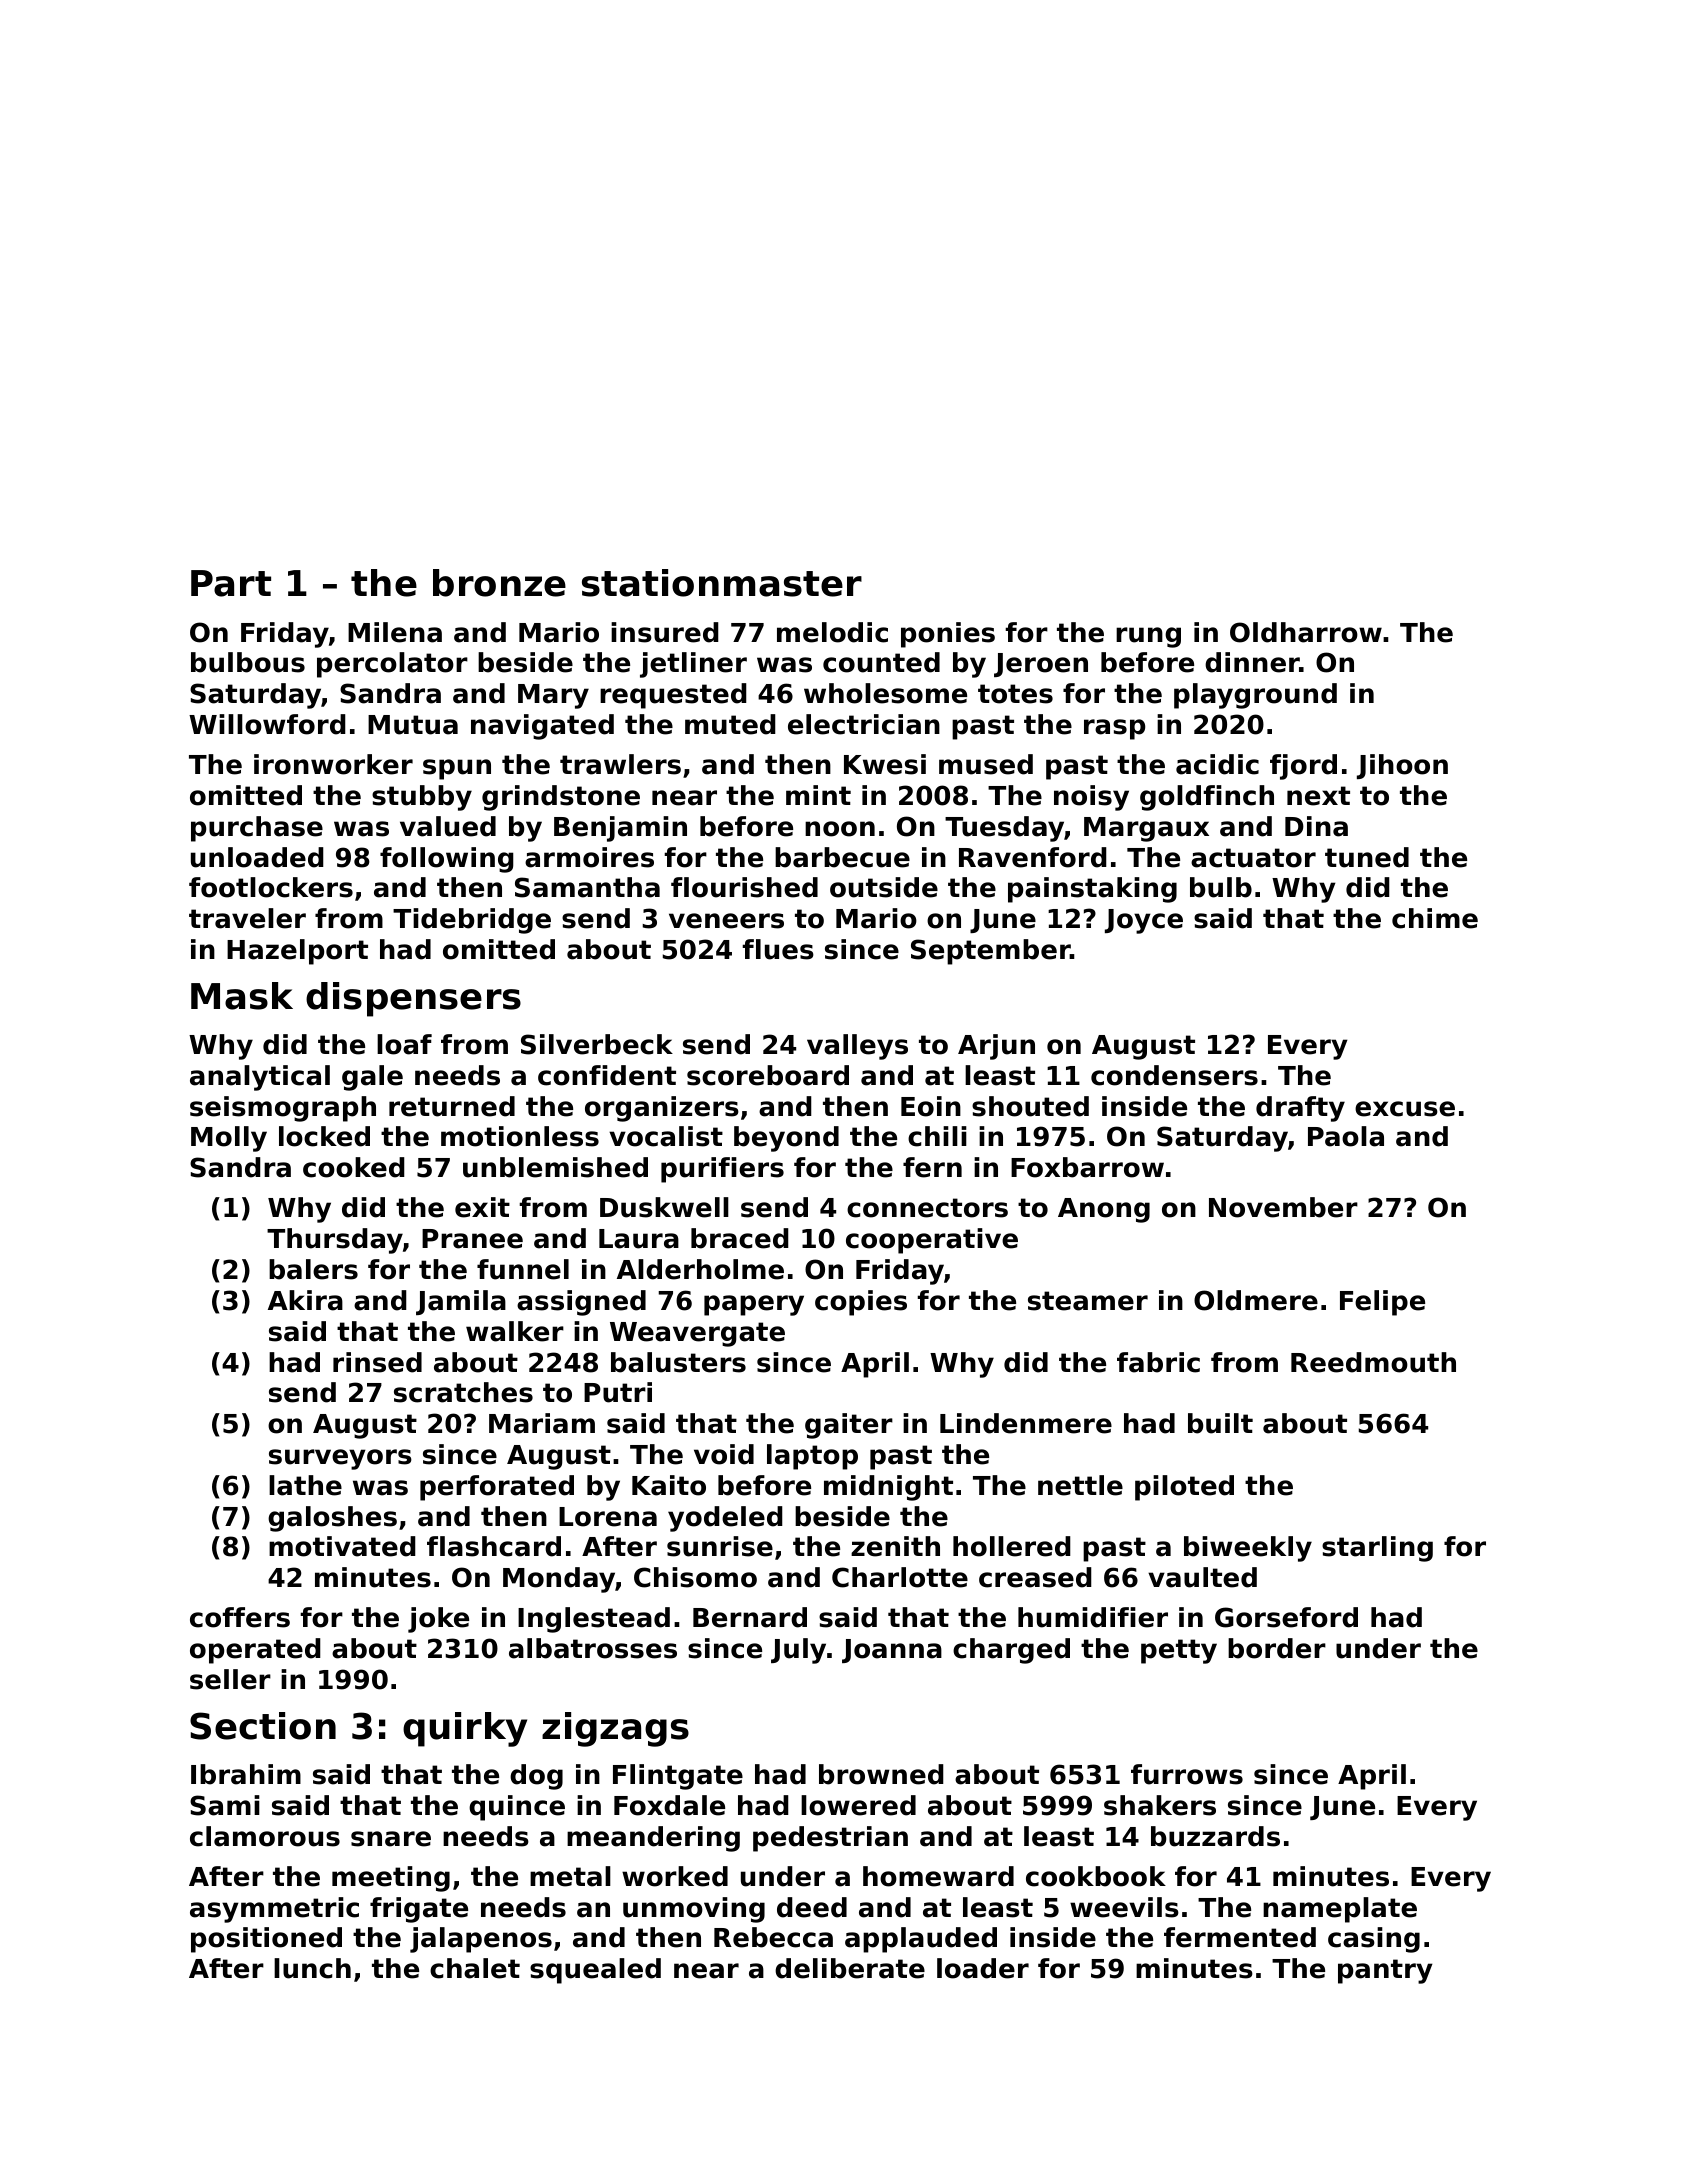 Image resolution: width=1683 pixels, height=2178 pixels. What do you see at coordinates (1104, 1210) in the screenshot?
I see `Anong` at bounding box center [1104, 1210].
